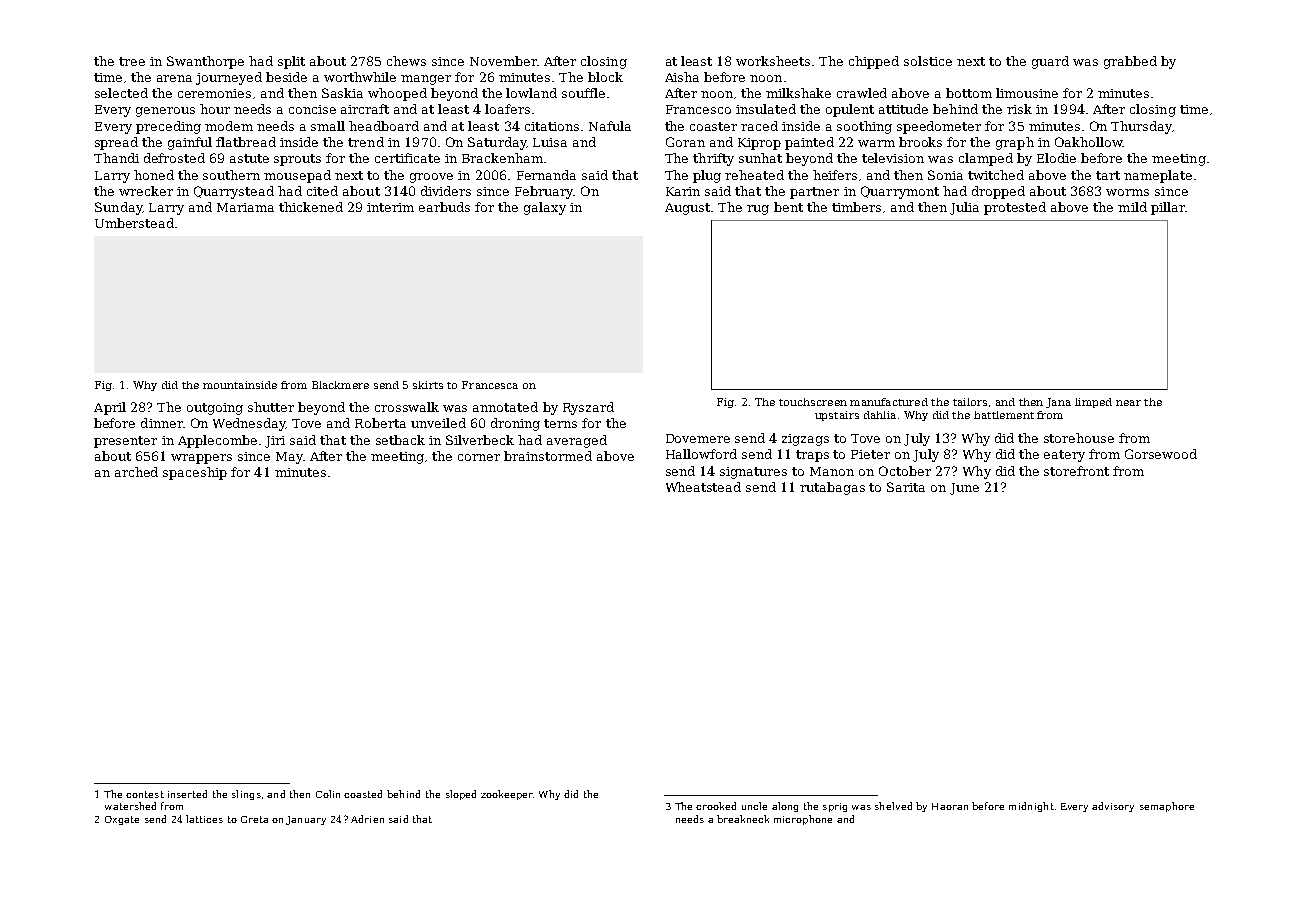 This document has height=924, width=1308. I want to click on coasted, so click(363, 794).
